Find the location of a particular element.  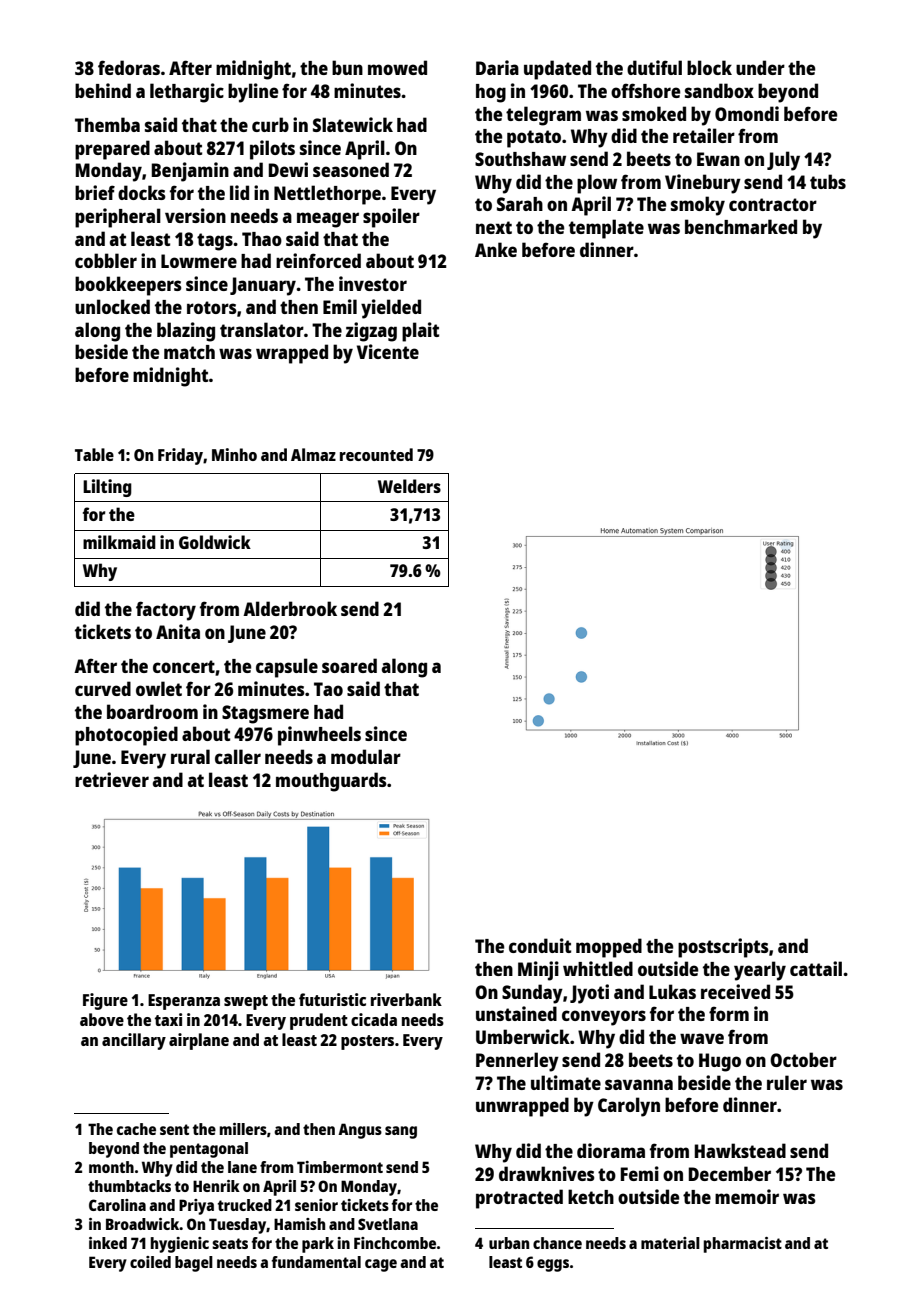

benchmarked is located at coordinates (741, 226).
